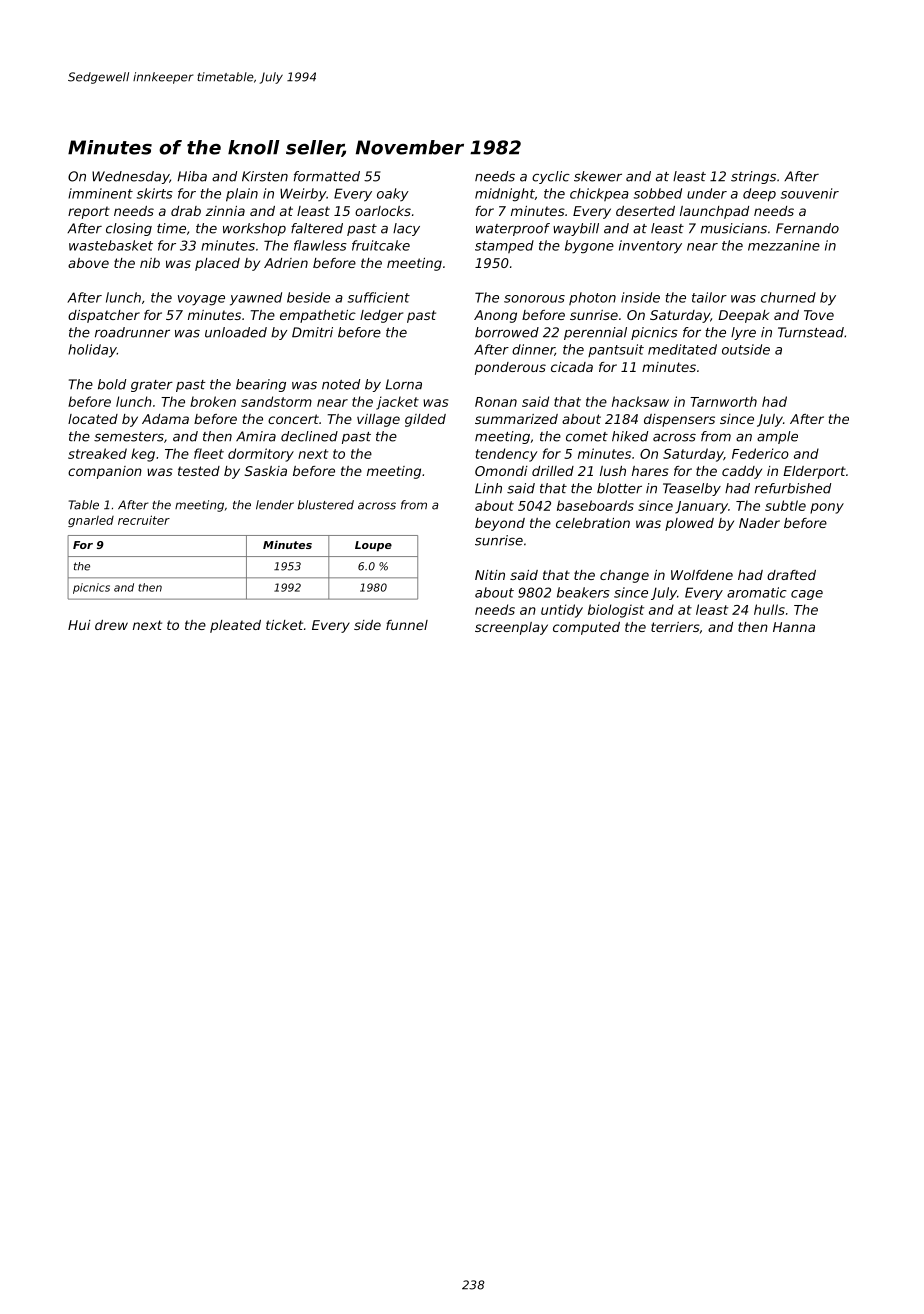  What do you see at coordinates (379, 297) in the screenshot?
I see `sufficient` at bounding box center [379, 297].
